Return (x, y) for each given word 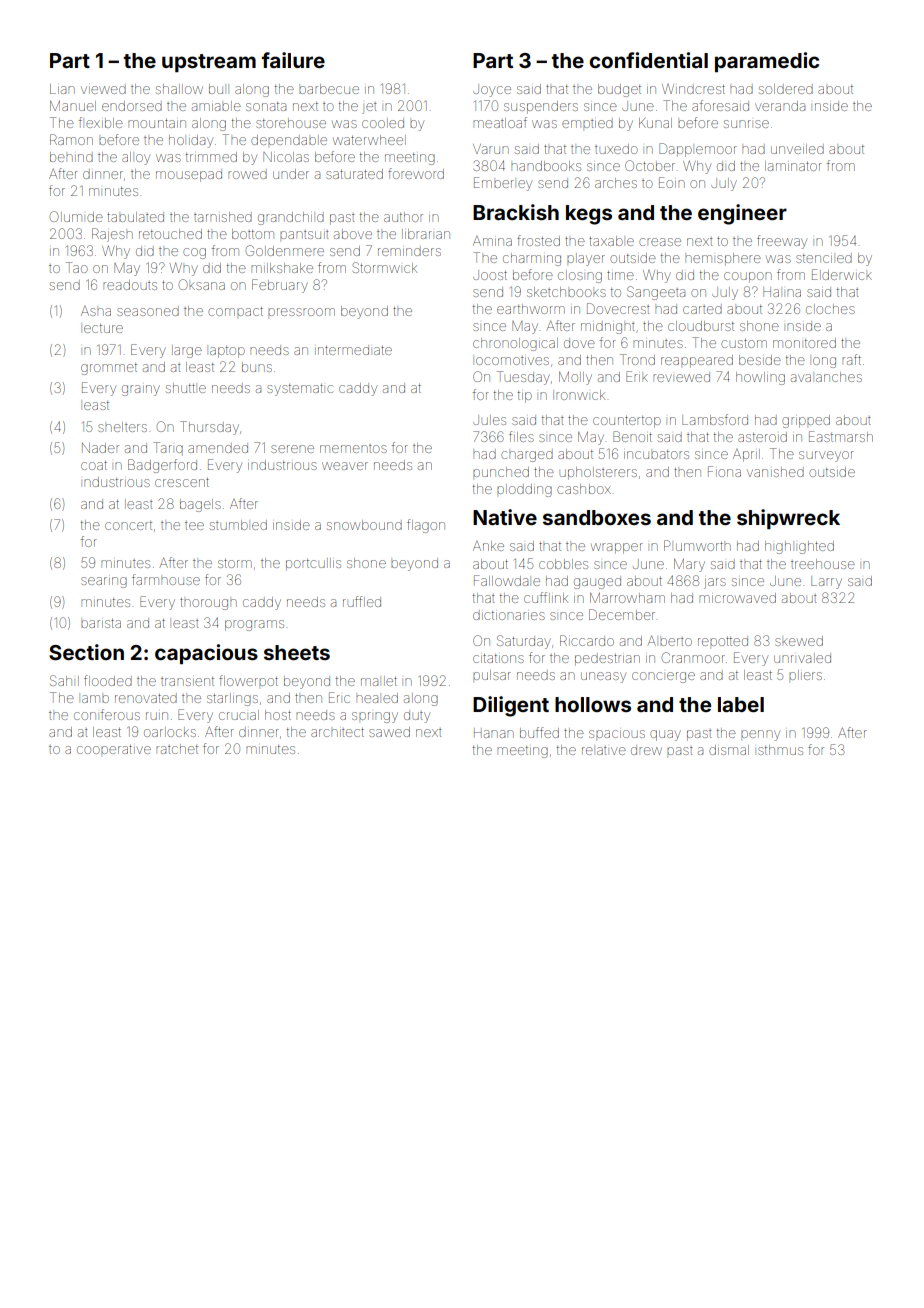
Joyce (492, 90)
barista (101, 623)
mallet (379, 681)
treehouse (823, 564)
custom (744, 343)
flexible (101, 122)
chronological (515, 344)
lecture (103, 328)
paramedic (767, 62)
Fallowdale (507, 580)
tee (194, 526)
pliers (805, 676)
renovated (146, 698)
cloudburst (701, 326)
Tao (77, 267)
